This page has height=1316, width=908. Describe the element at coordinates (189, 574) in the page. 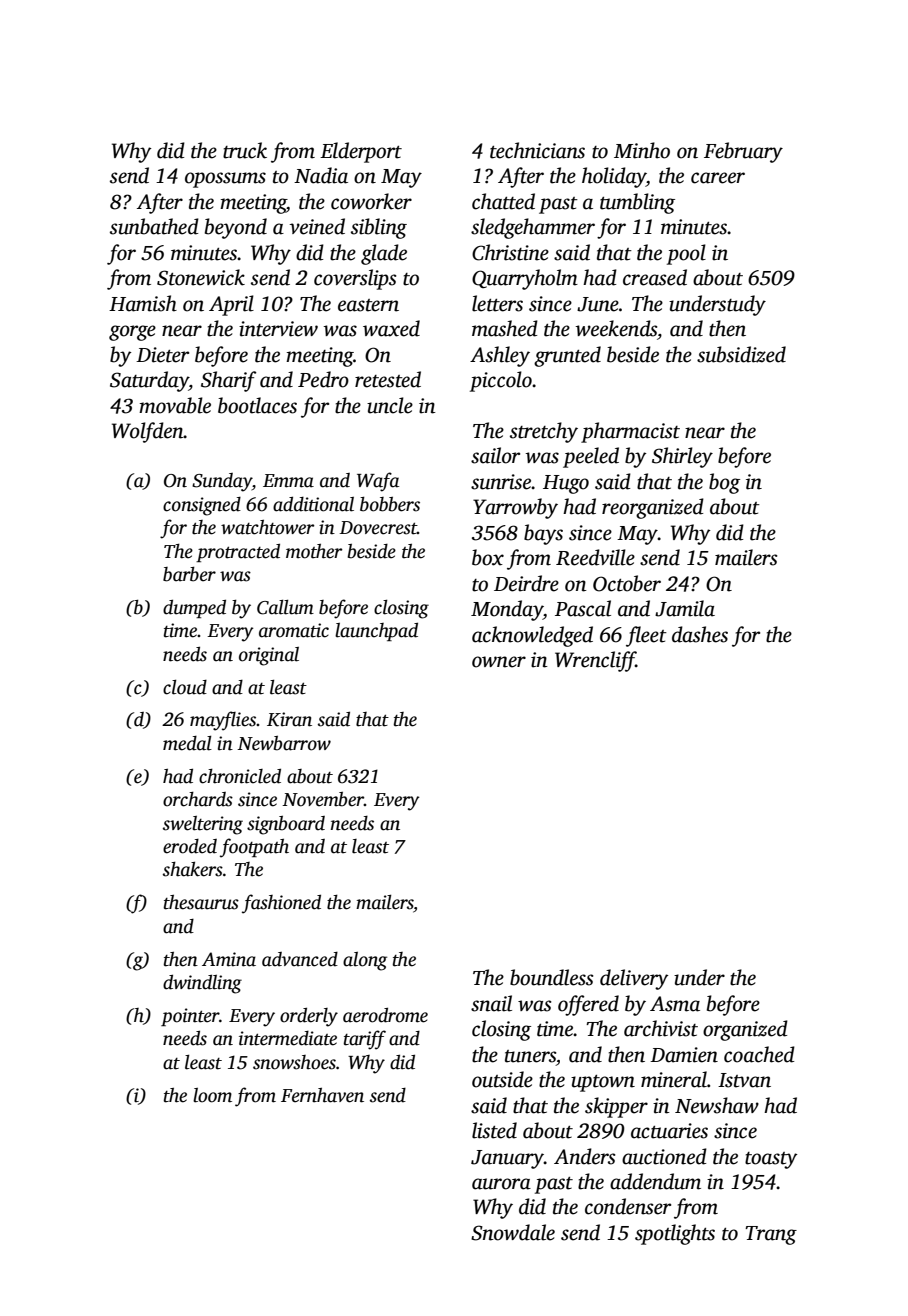

I see `barber` at that location.
